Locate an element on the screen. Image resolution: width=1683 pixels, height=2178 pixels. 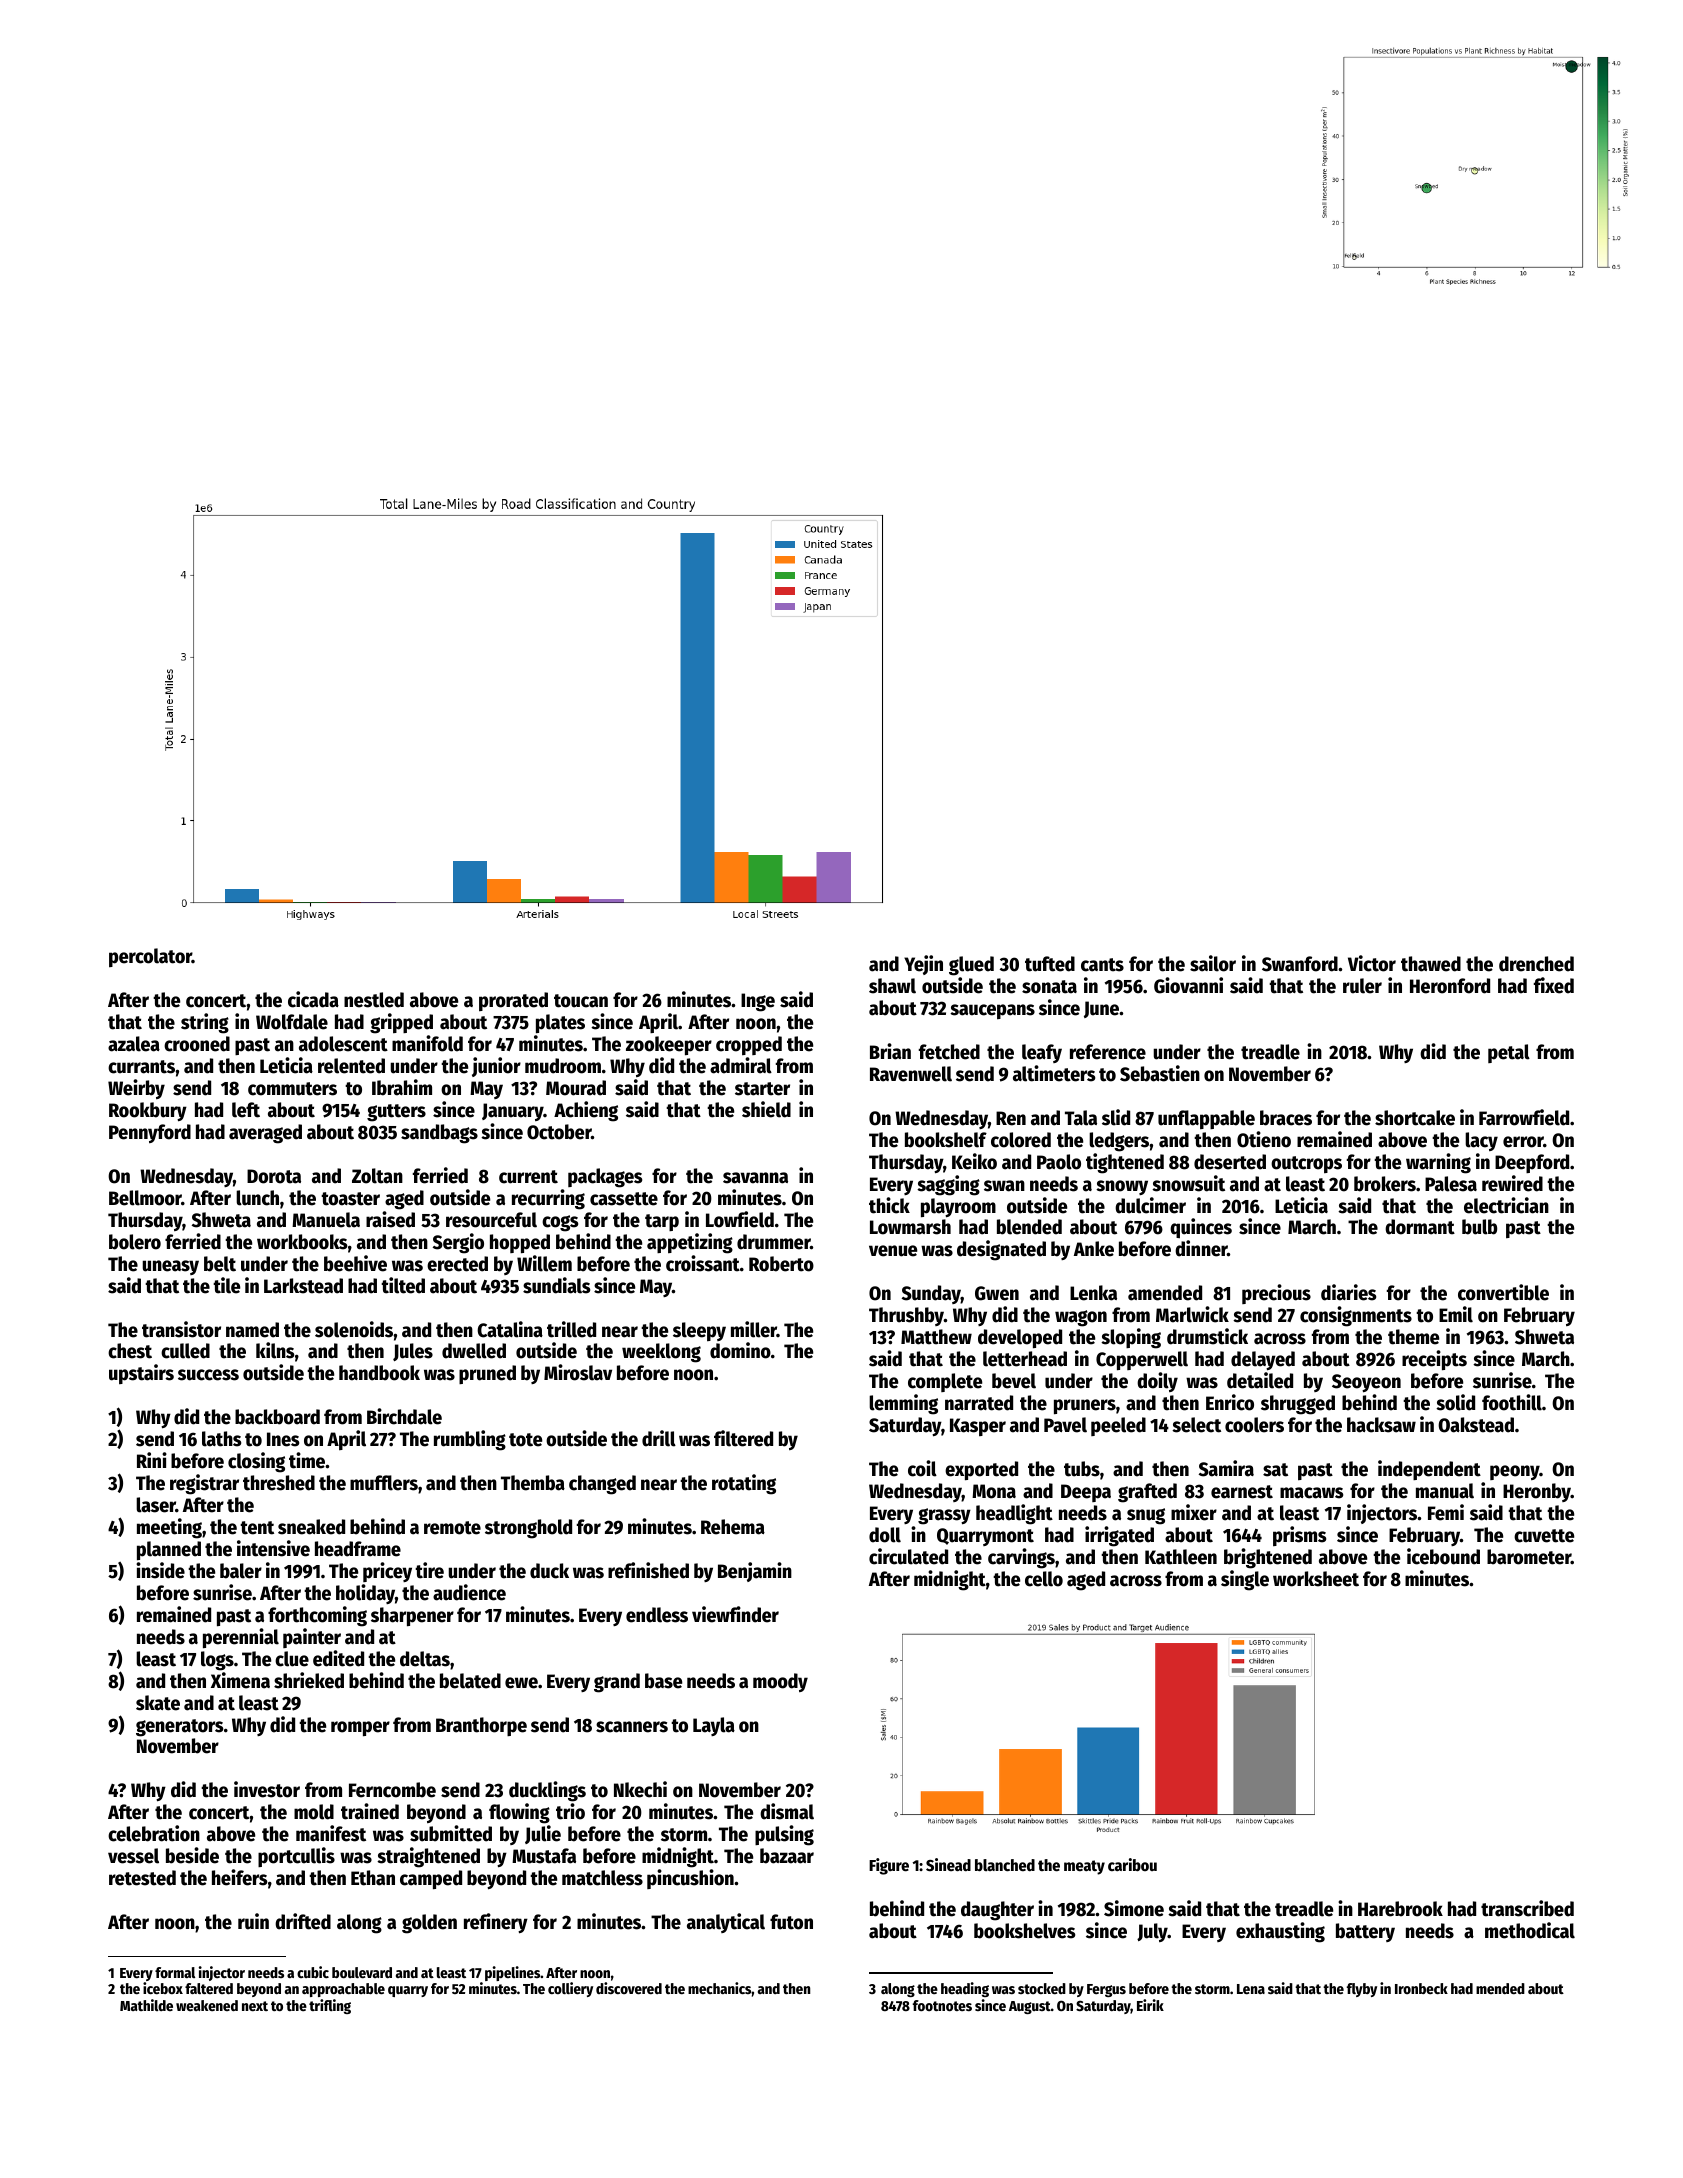
bookshelf is located at coordinates (946, 1140).
